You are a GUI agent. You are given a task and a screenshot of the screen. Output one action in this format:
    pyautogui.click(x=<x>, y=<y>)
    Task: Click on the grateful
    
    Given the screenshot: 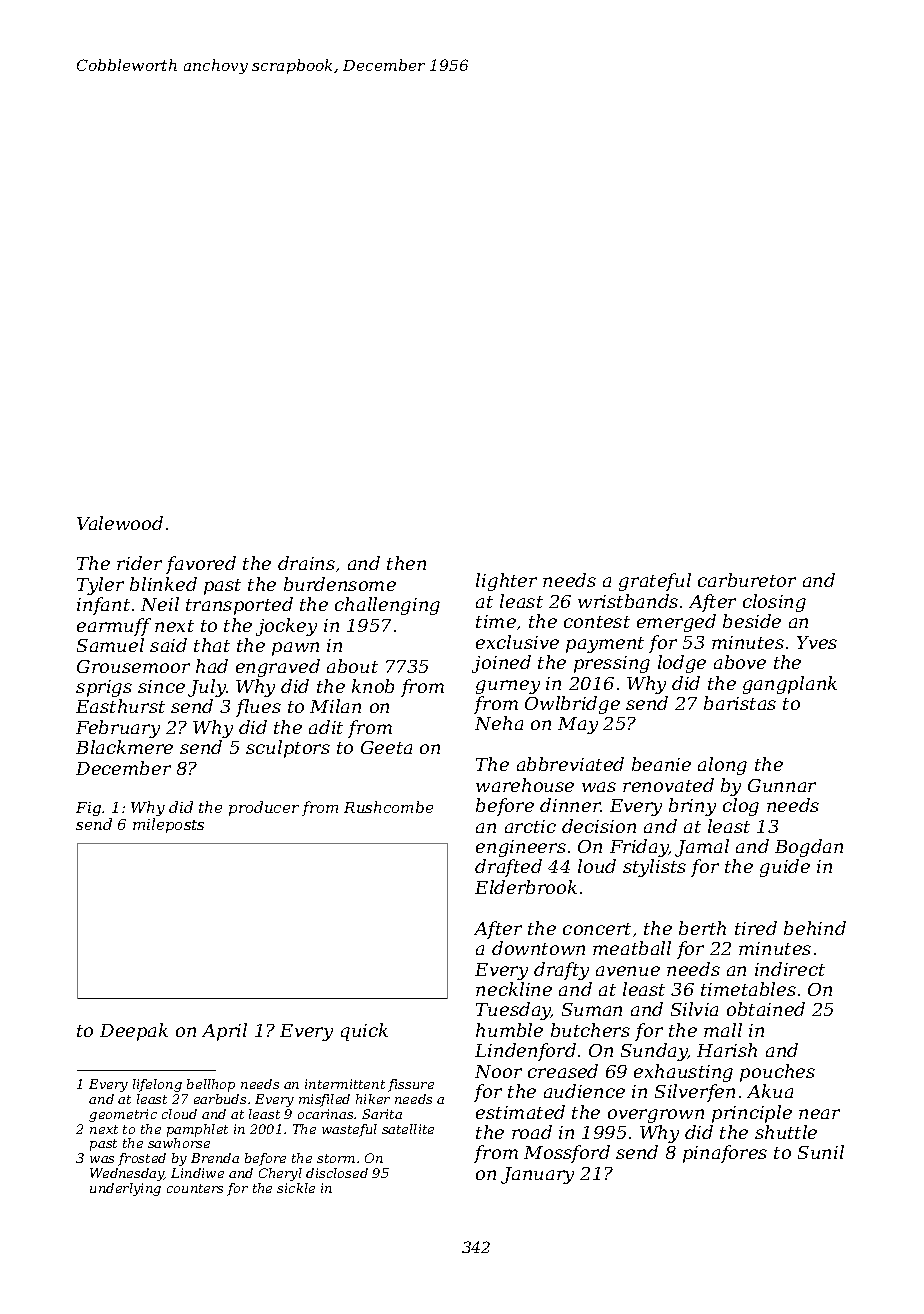 What is the action you would take?
    pyautogui.click(x=655, y=582)
